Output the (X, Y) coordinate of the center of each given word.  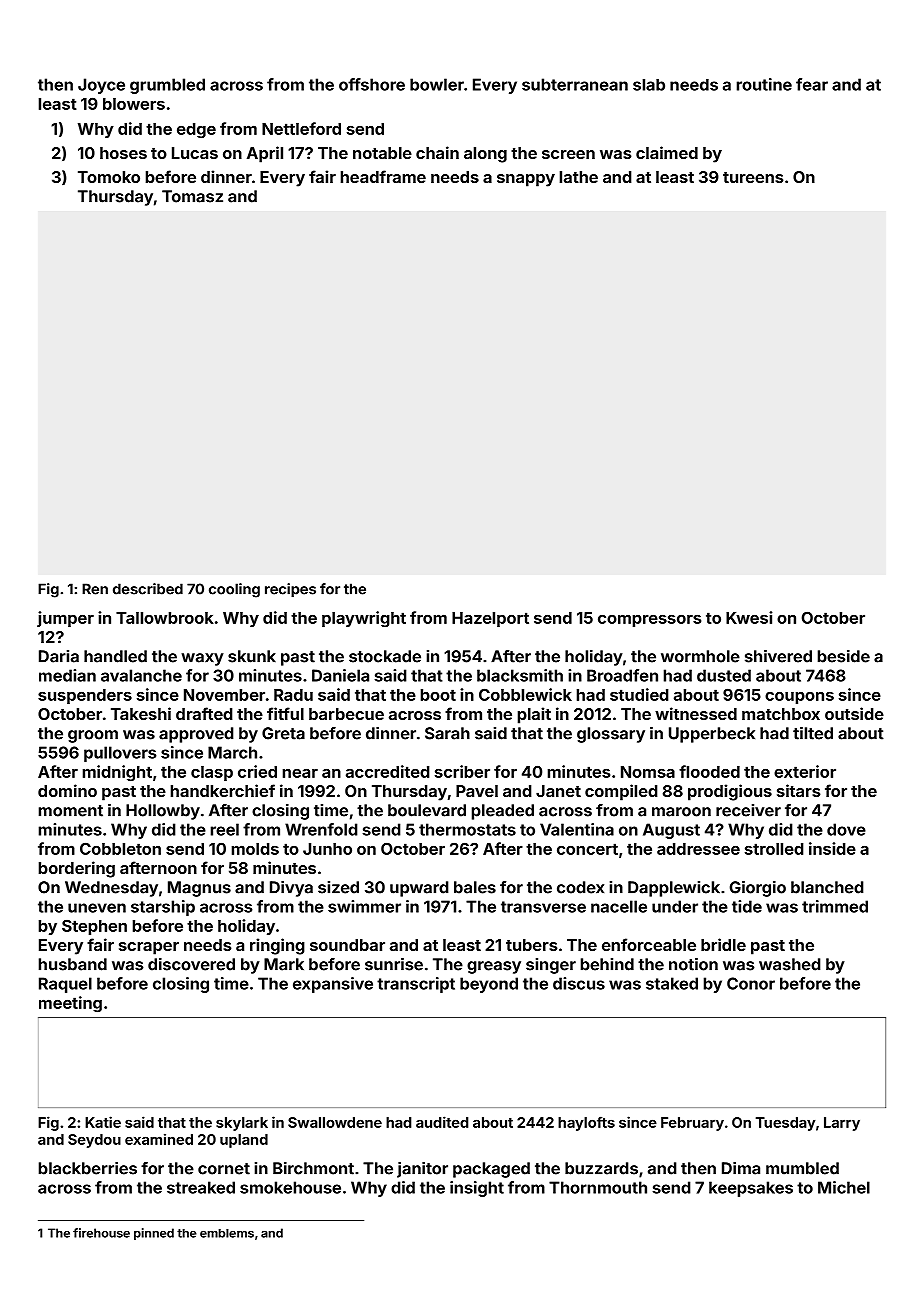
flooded (709, 771)
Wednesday (111, 889)
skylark (242, 1124)
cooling (234, 590)
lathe (579, 177)
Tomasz (192, 196)
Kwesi (749, 617)
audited (442, 1122)
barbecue (346, 714)
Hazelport (490, 619)
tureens (753, 177)
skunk (252, 656)
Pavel (477, 791)
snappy (526, 180)
